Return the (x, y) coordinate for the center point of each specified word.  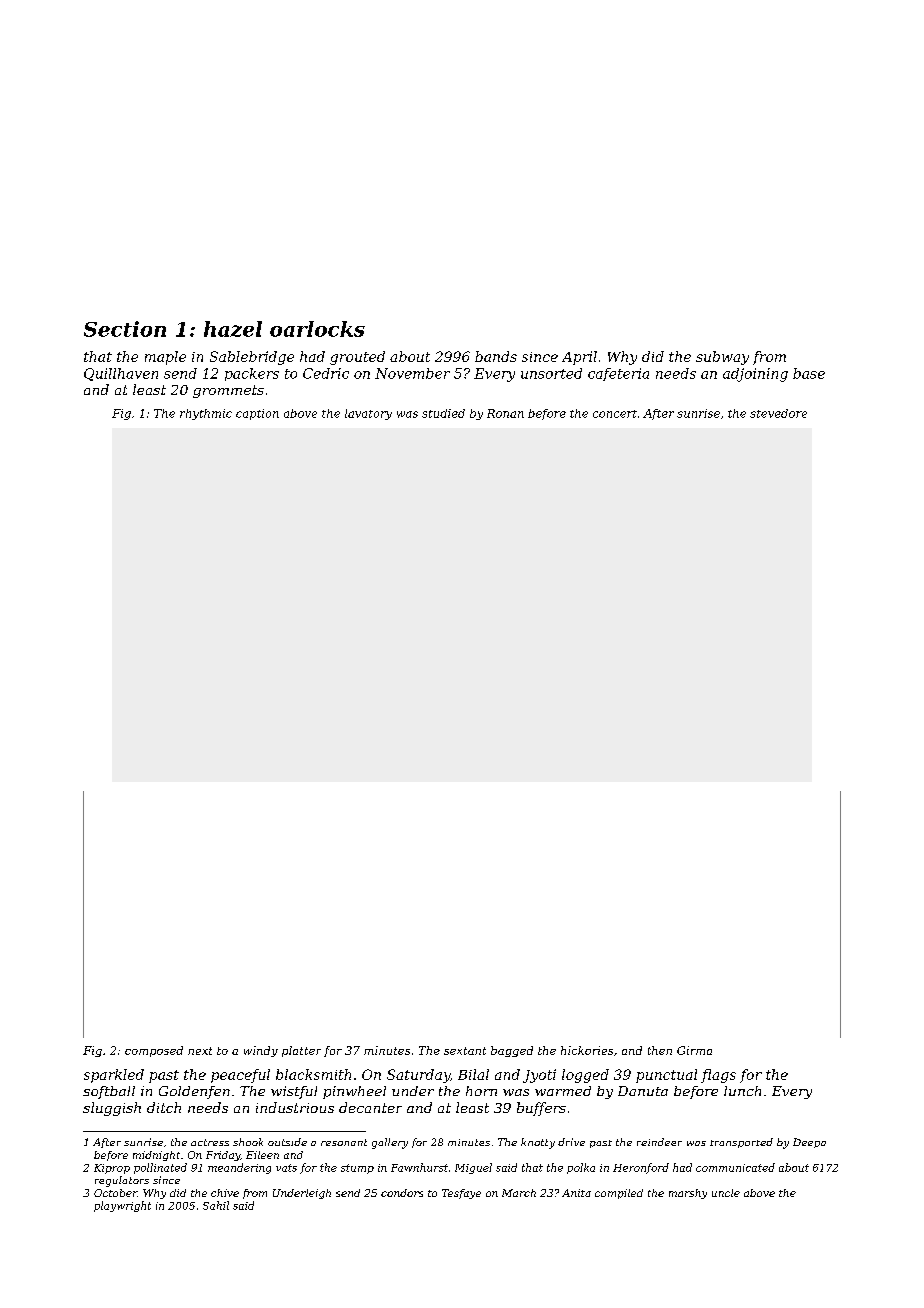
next (200, 1051)
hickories (587, 1050)
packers (252, 374)
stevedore (778, 413)
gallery (390, 1143)
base (809, 373)
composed (154, 1051)
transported (741, 1143)
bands (496, 356)
